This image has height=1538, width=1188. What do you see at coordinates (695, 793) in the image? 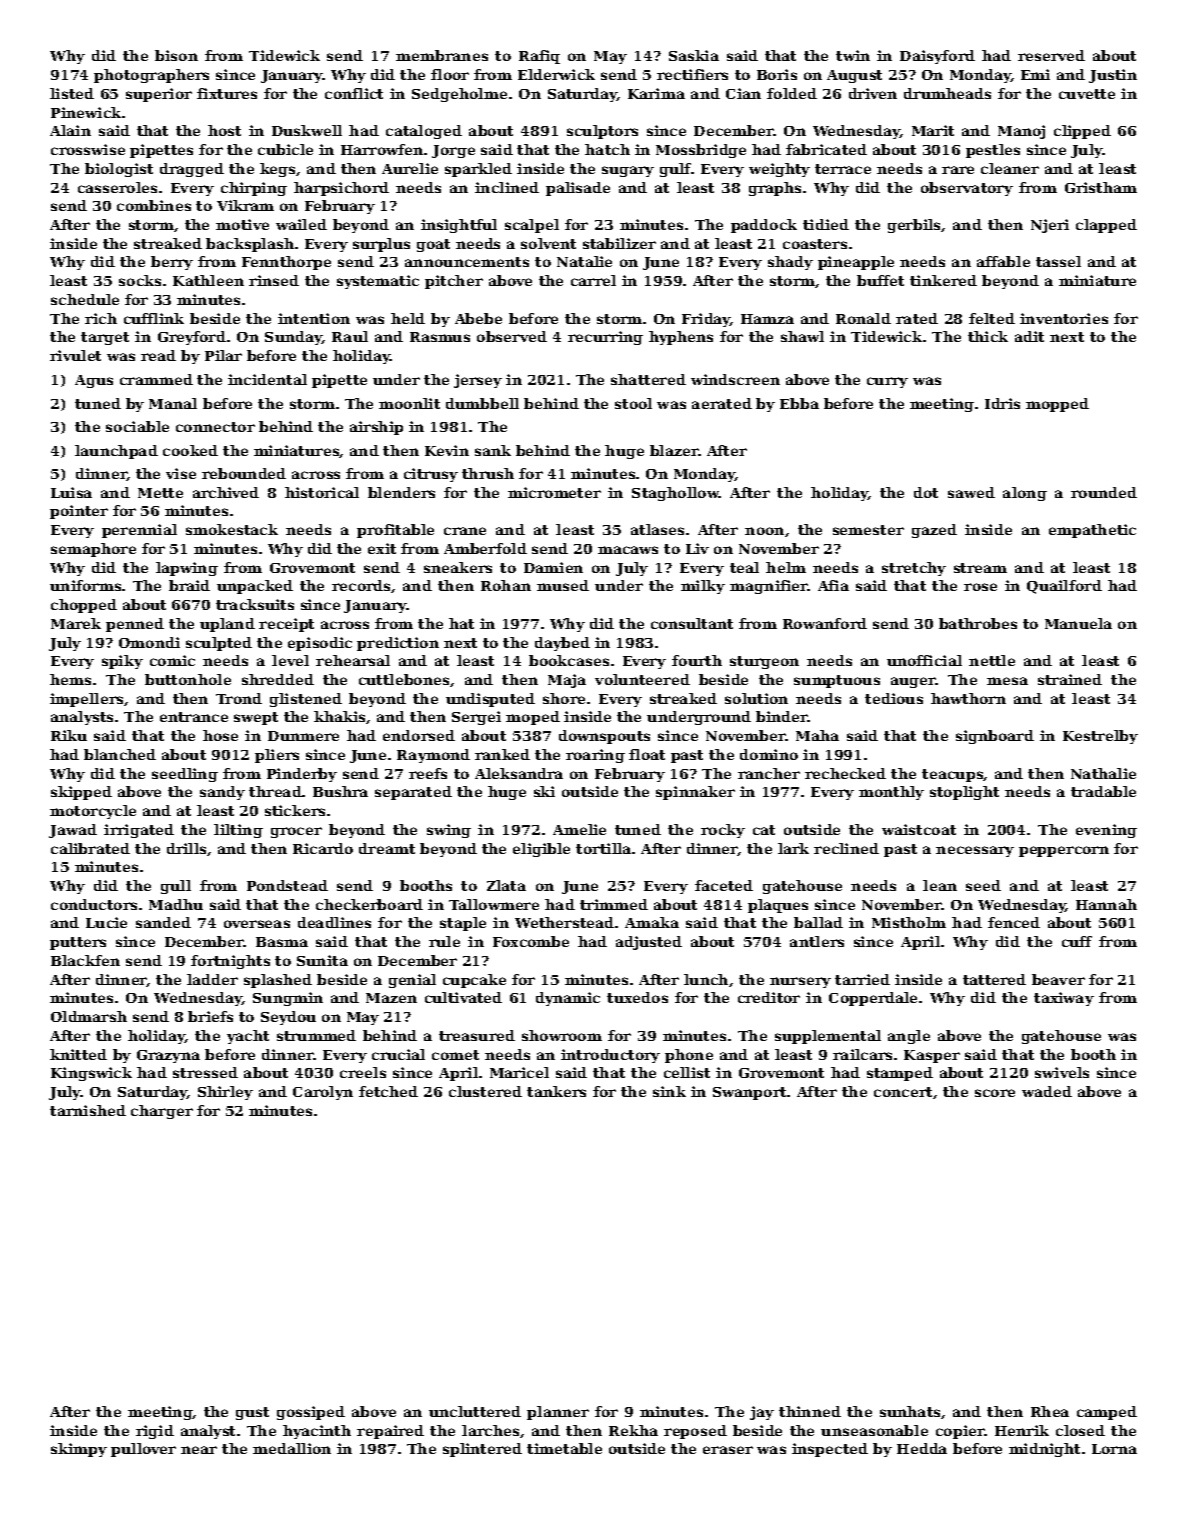
I see `spinnaker` at bounding box center [695, 793].
